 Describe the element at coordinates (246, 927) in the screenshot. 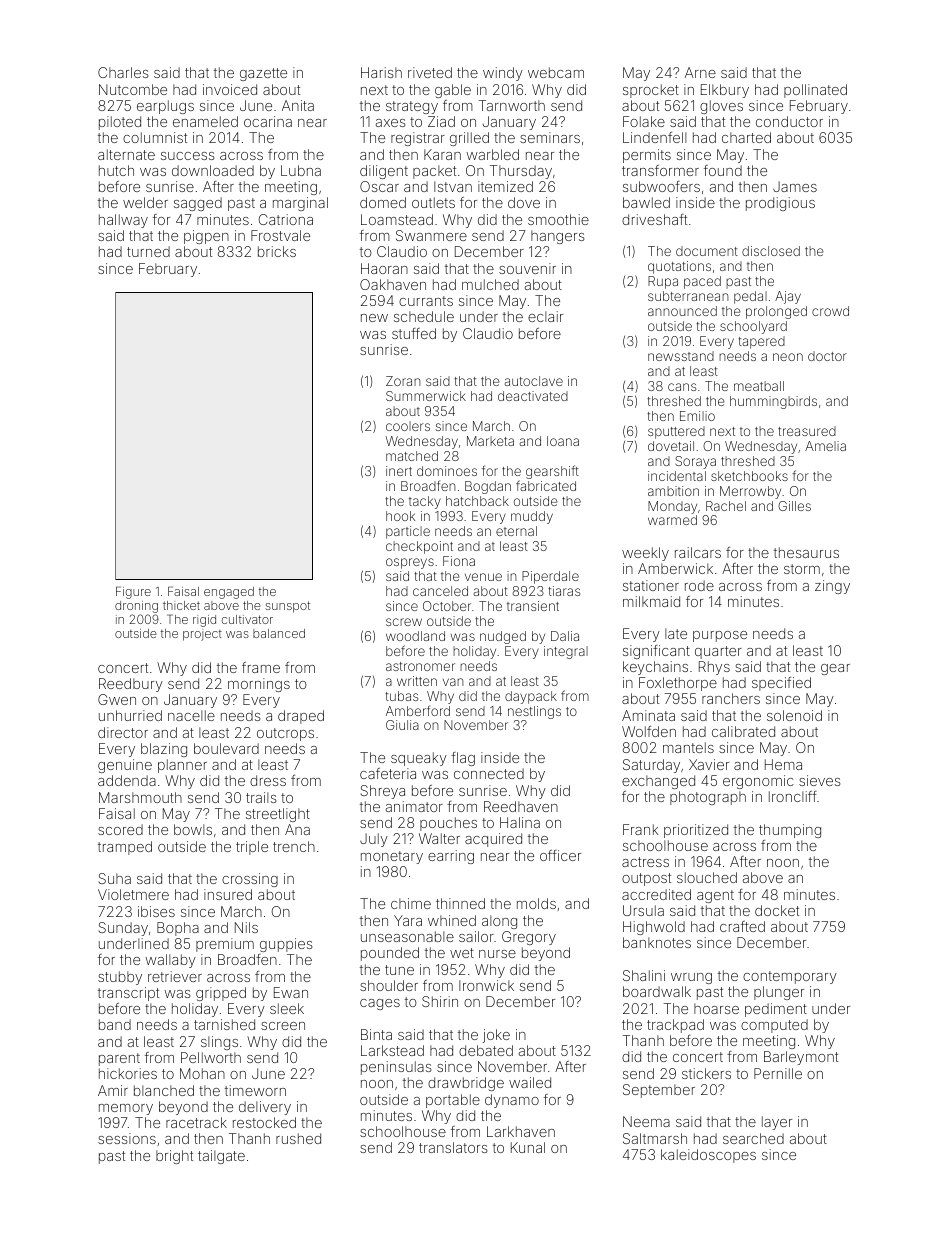

I see `Nils` at that location.
